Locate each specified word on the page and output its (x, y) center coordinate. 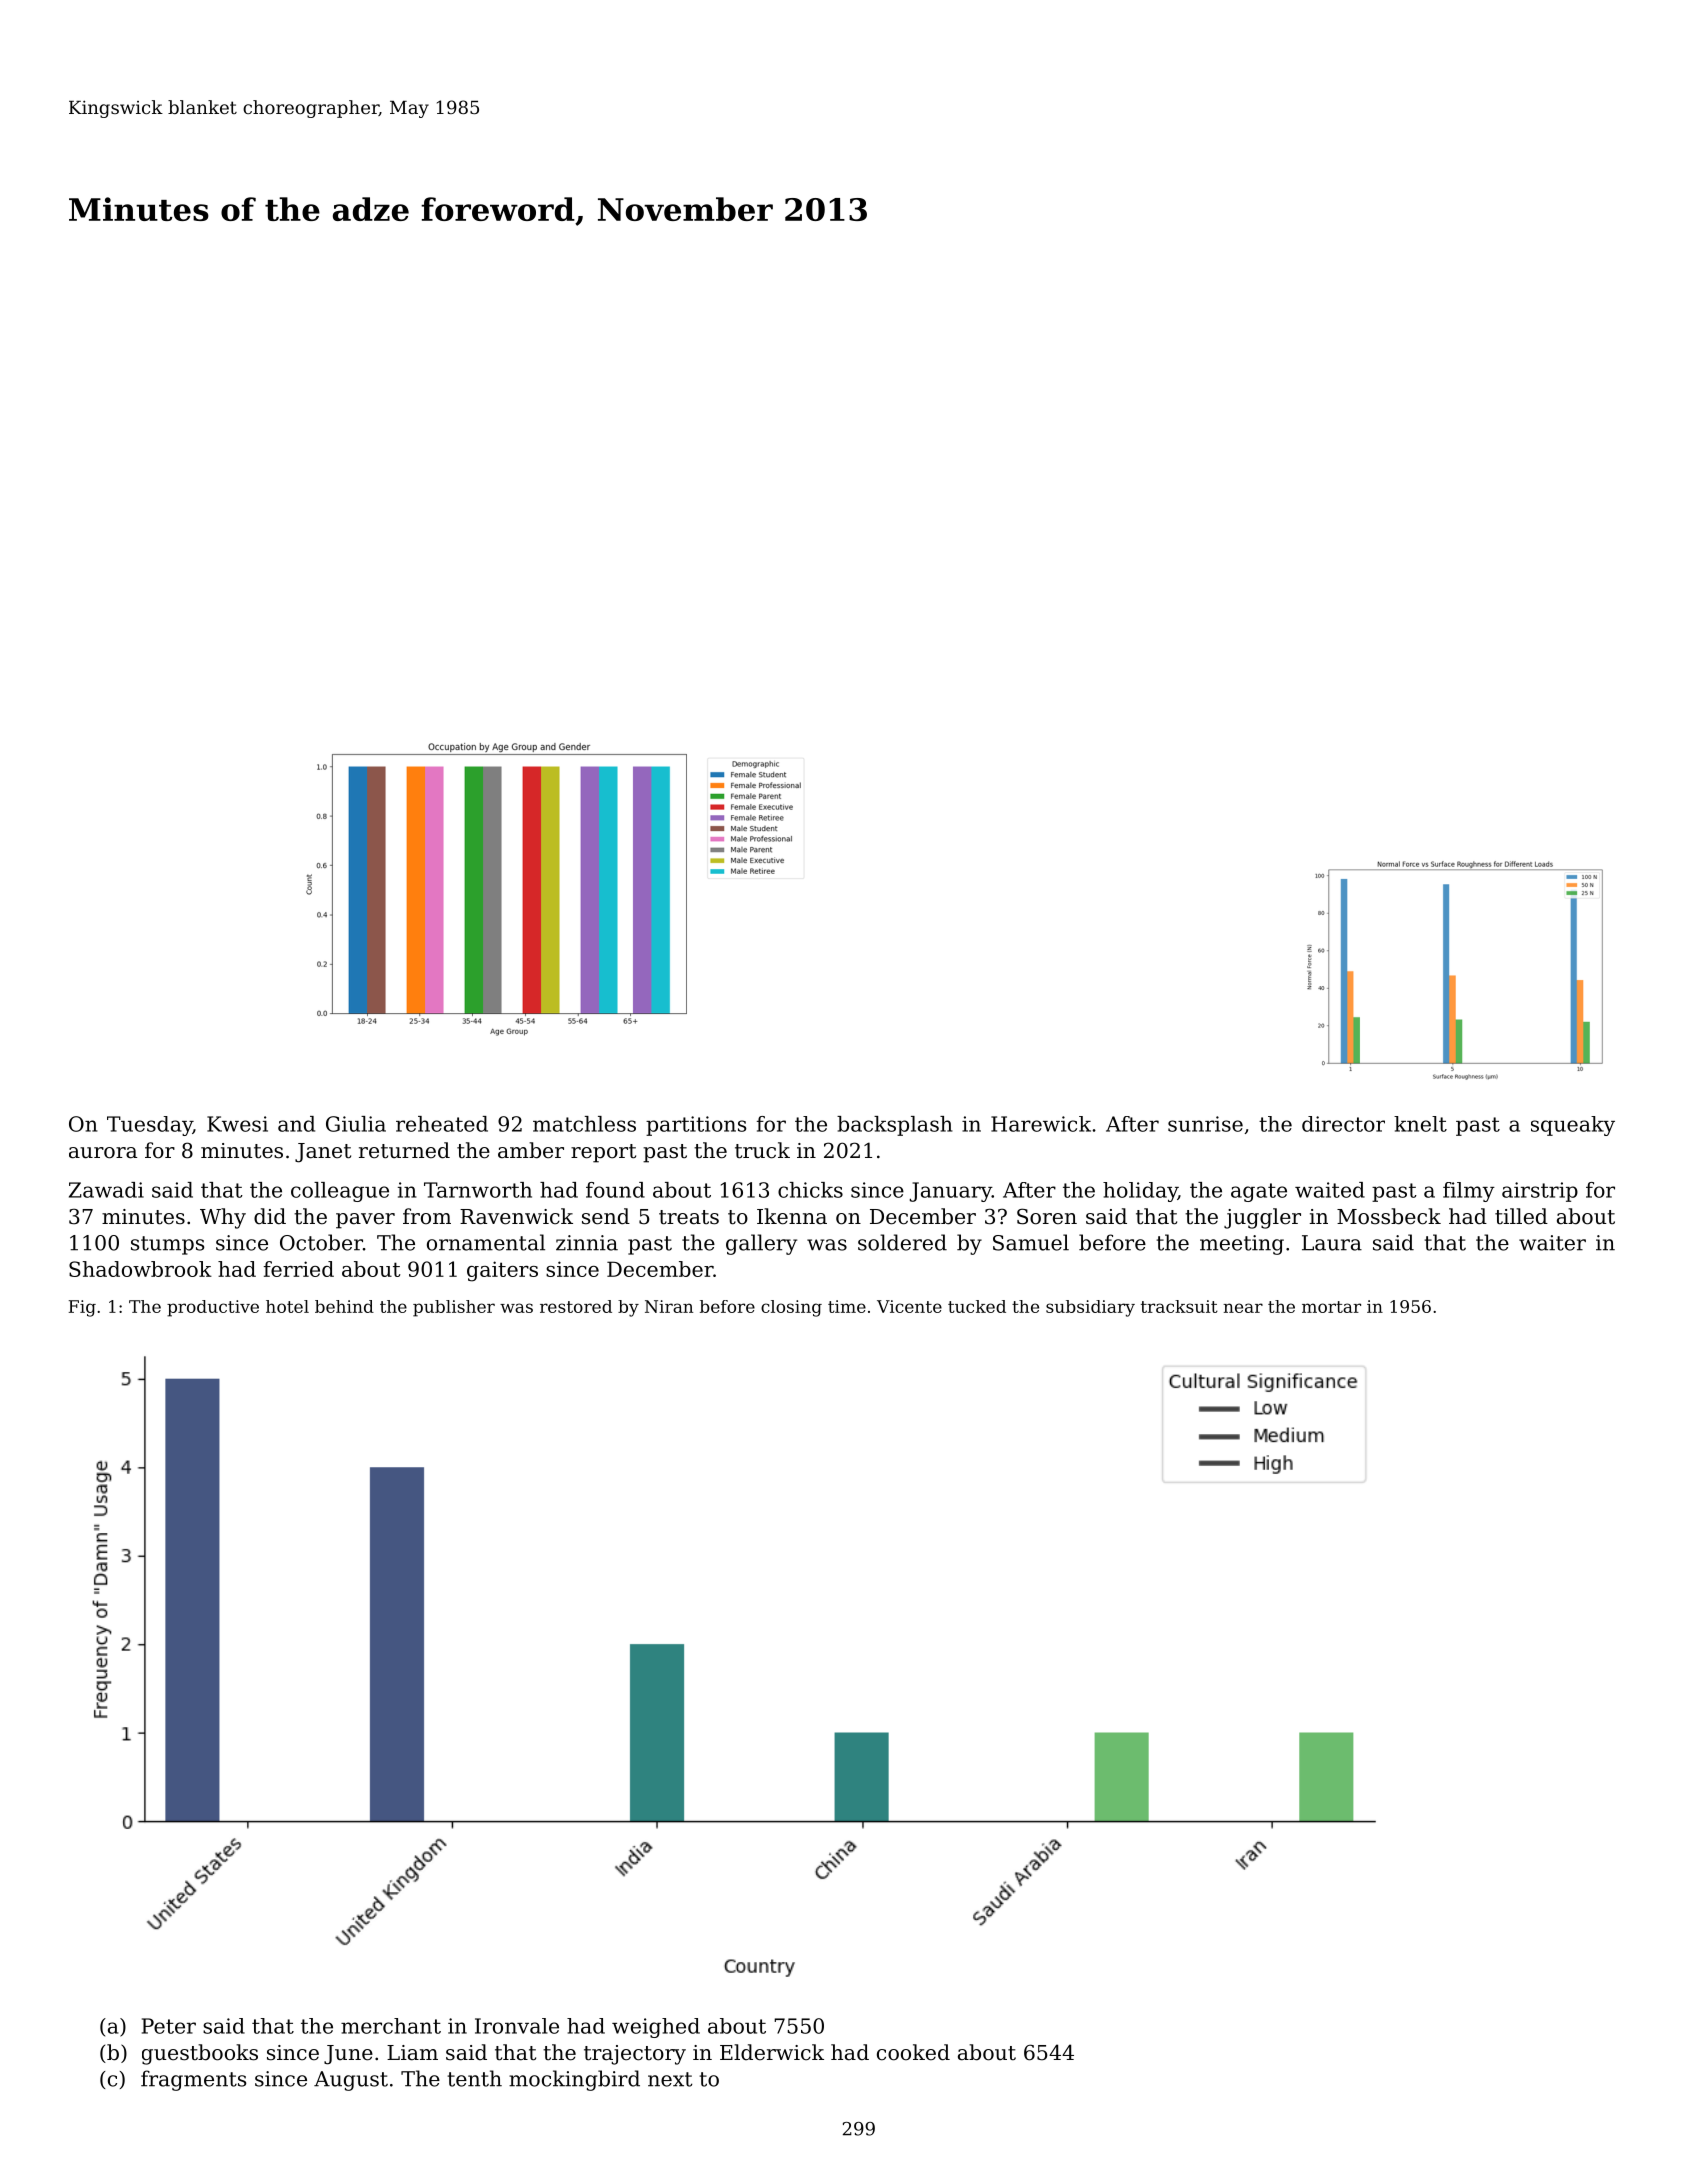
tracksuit (1179, 1306)
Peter (169, 2026)
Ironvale (517, 2026)
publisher (454, 1308)
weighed (656, 2028)
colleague (340, 1192)
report (603, 1153)
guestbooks (200, 2054)
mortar (1331, 1307)
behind (344, 1306)
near (1243, 1308)
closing (791, 1308)
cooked (913, 2052)
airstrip (1540, 1192)
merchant (391, 2026)
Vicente (909, 1306)
